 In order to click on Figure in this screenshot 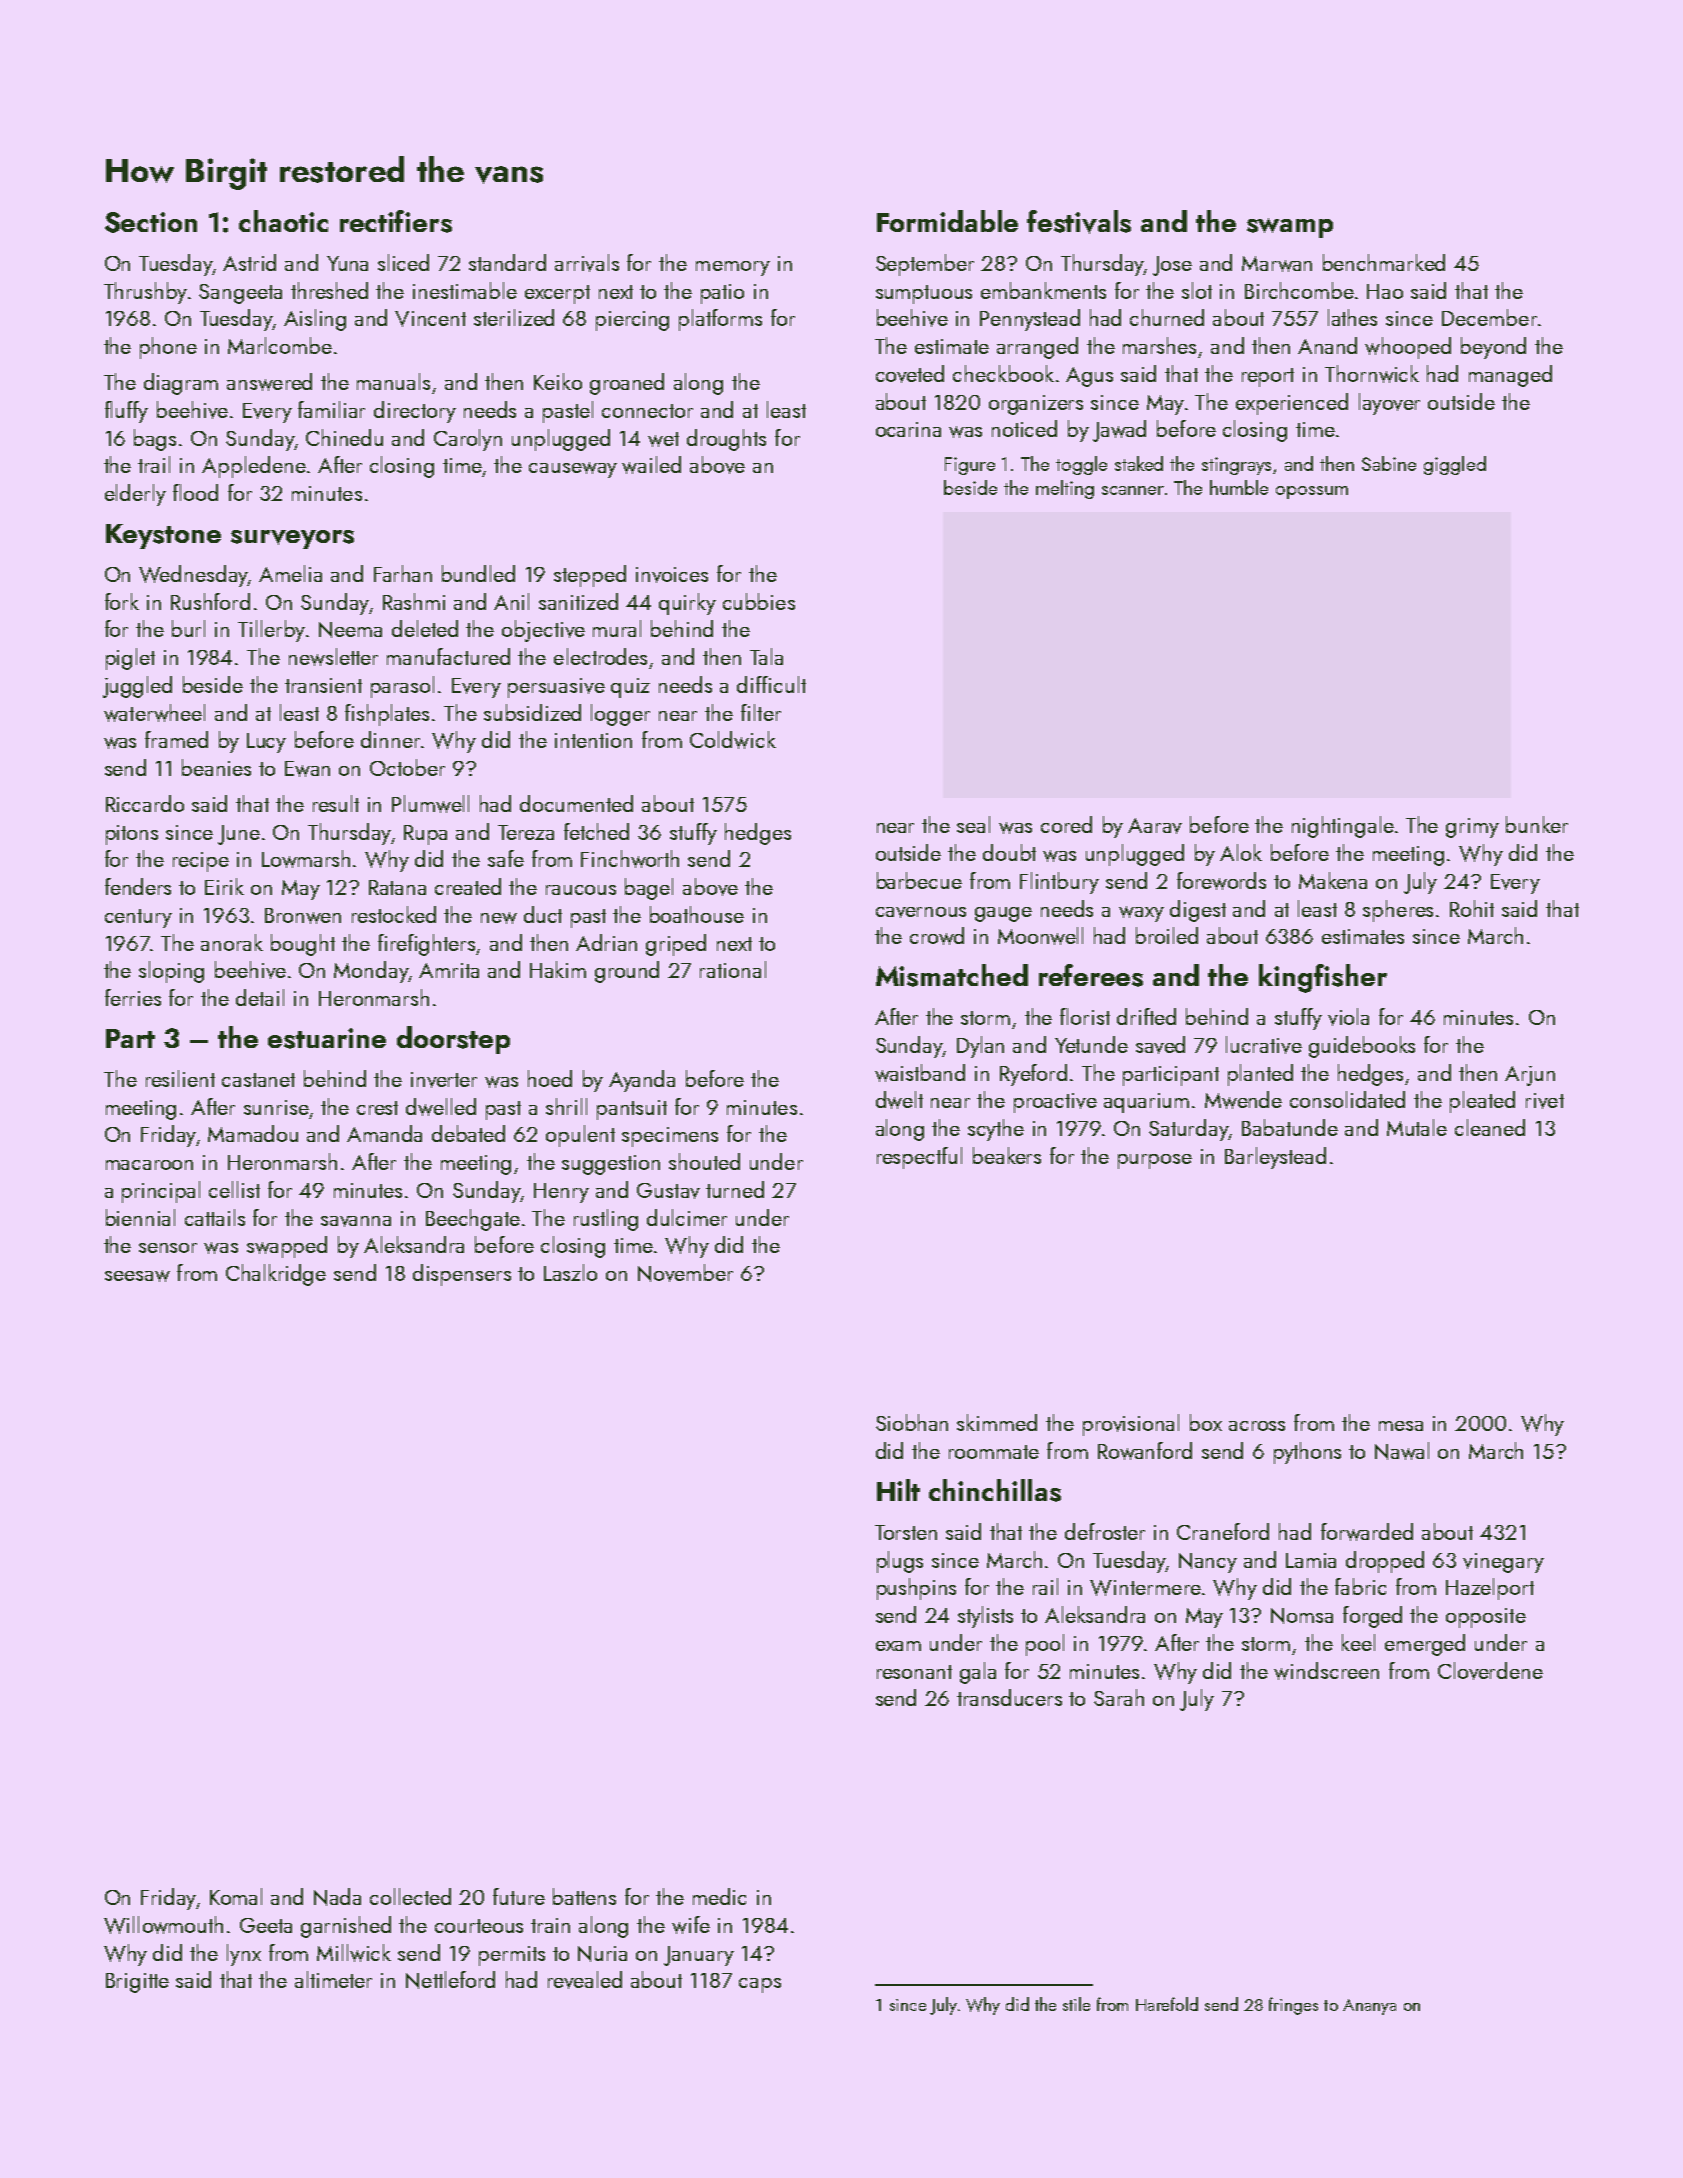, I will do `click(970, 466)`.
